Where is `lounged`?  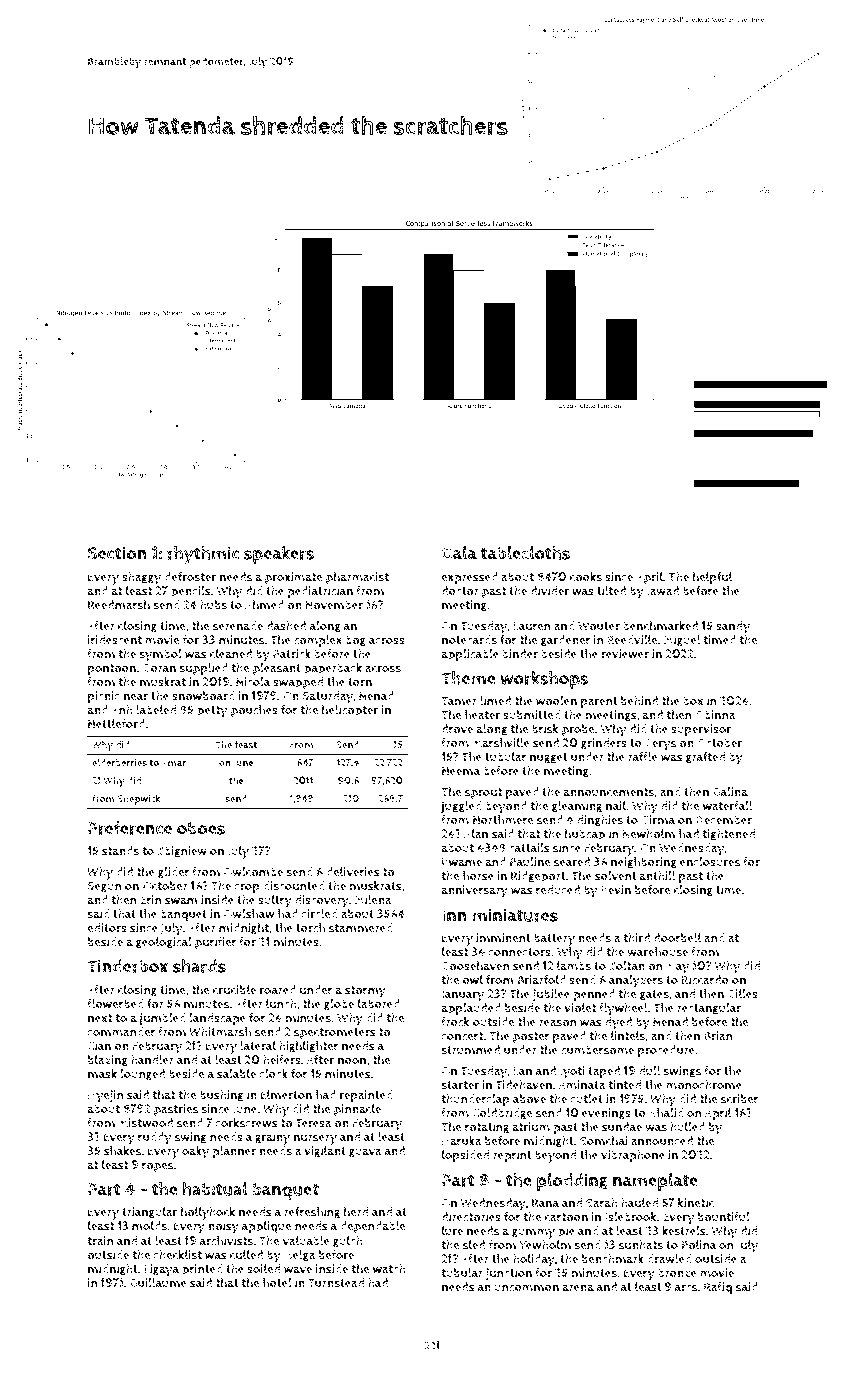 lounged is located at coordinates (142, 1075).
